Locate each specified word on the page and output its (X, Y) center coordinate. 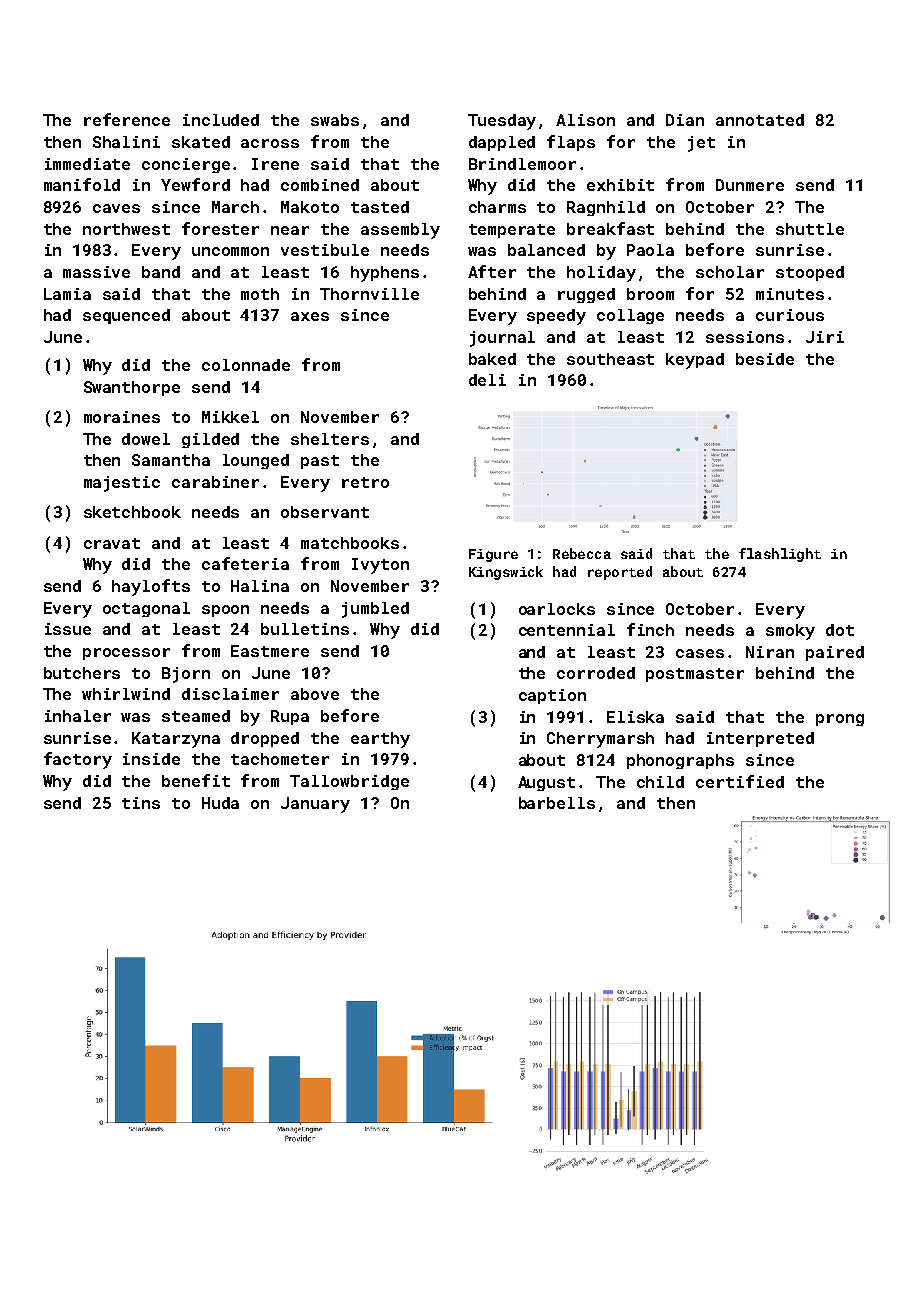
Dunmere (750, 185)
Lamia (67, 294)
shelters (330, 439)
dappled (502, 143)
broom (650, 294)
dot (840, 630)
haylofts (151, 587)
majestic (122, 484)
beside (765, 359)
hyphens (385, 274)
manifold (82, 184)
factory (78, 760)
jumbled (375, 610)
